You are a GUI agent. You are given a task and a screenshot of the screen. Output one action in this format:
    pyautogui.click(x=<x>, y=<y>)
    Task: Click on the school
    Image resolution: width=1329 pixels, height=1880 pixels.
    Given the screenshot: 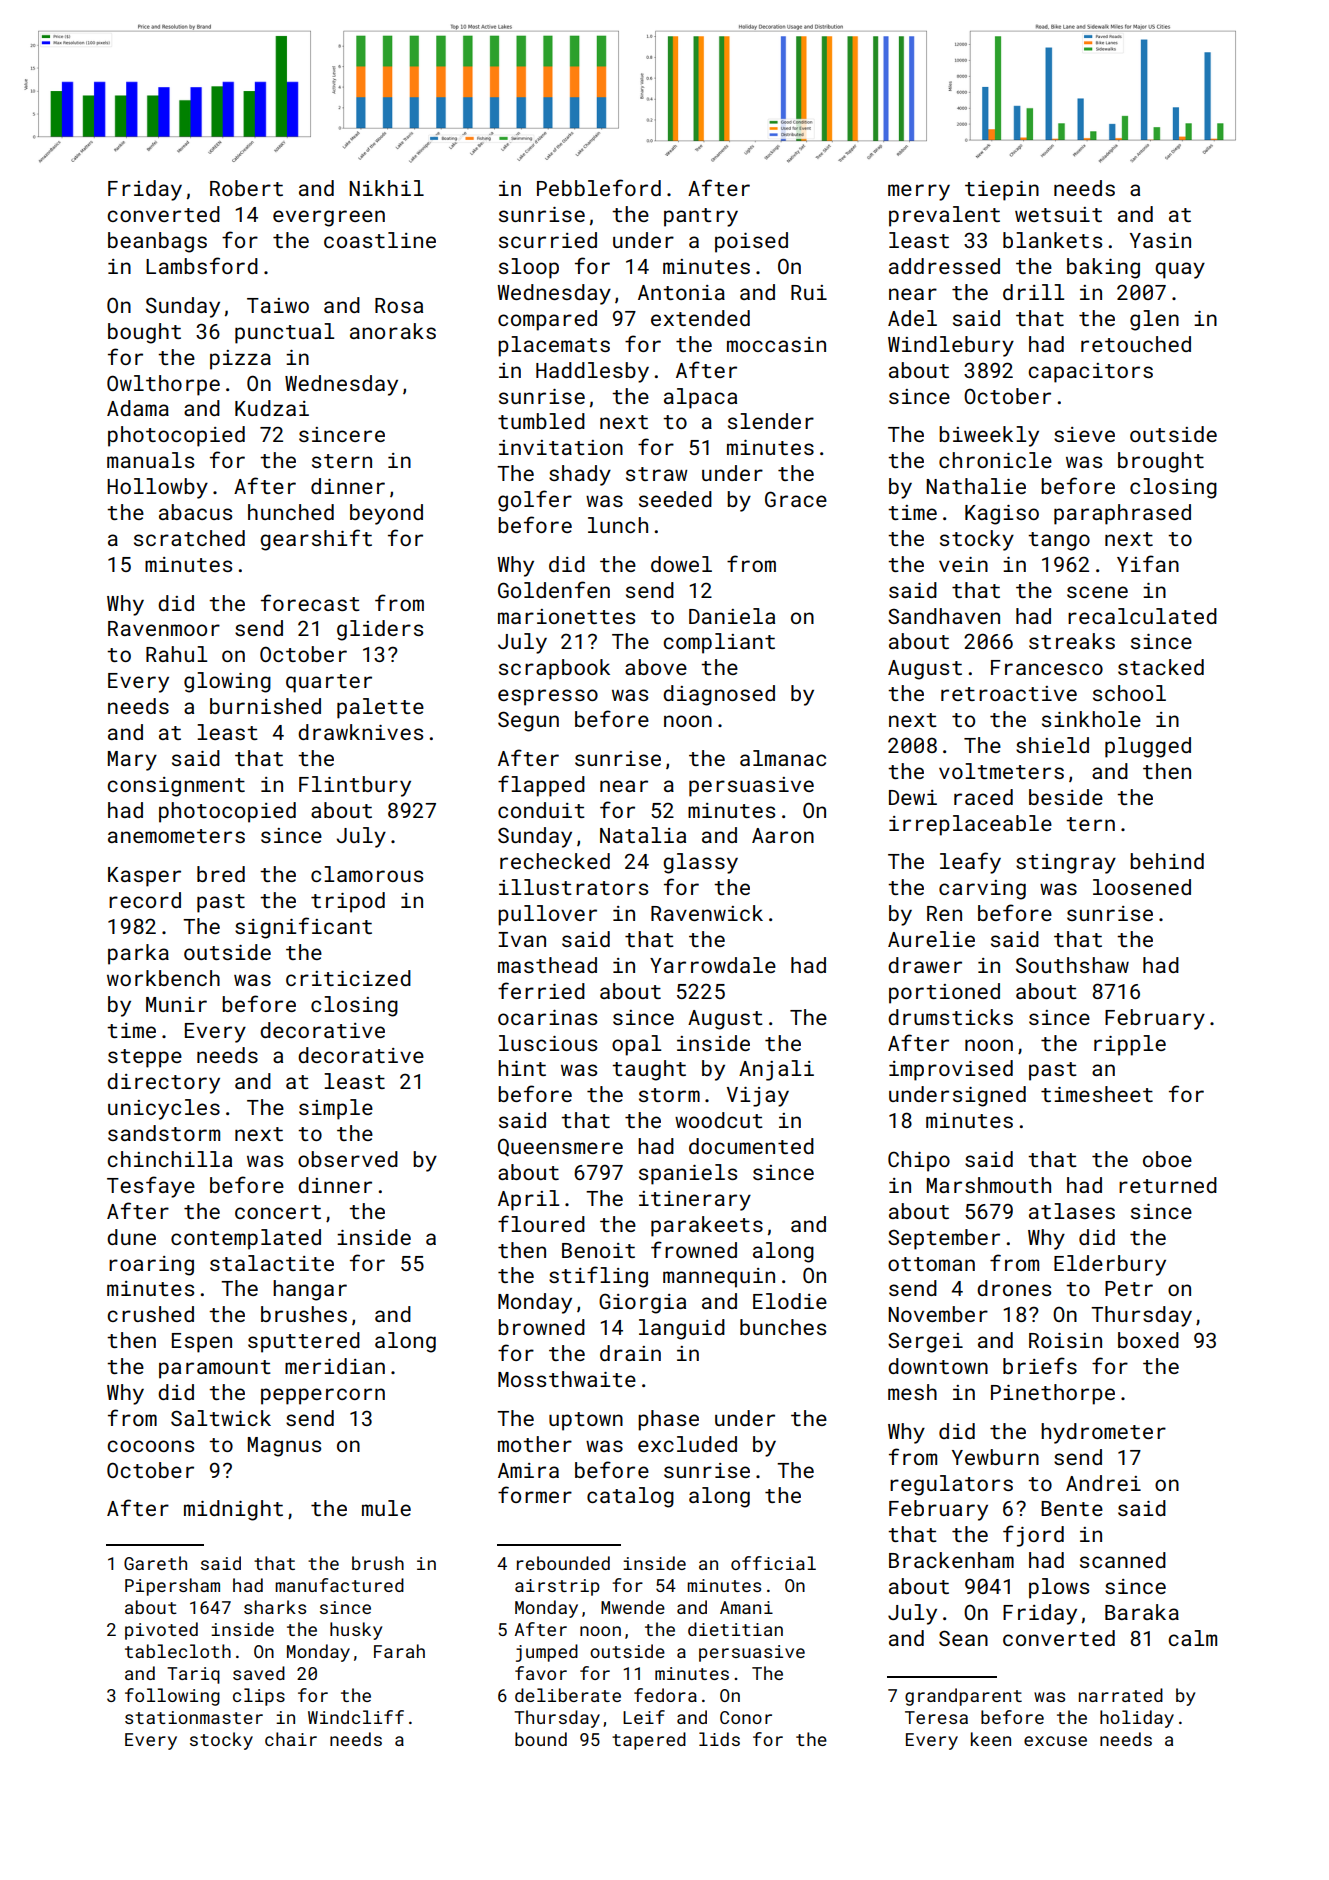 What is the action you would take?
    pyautogui.click(x=1129, y=693)
